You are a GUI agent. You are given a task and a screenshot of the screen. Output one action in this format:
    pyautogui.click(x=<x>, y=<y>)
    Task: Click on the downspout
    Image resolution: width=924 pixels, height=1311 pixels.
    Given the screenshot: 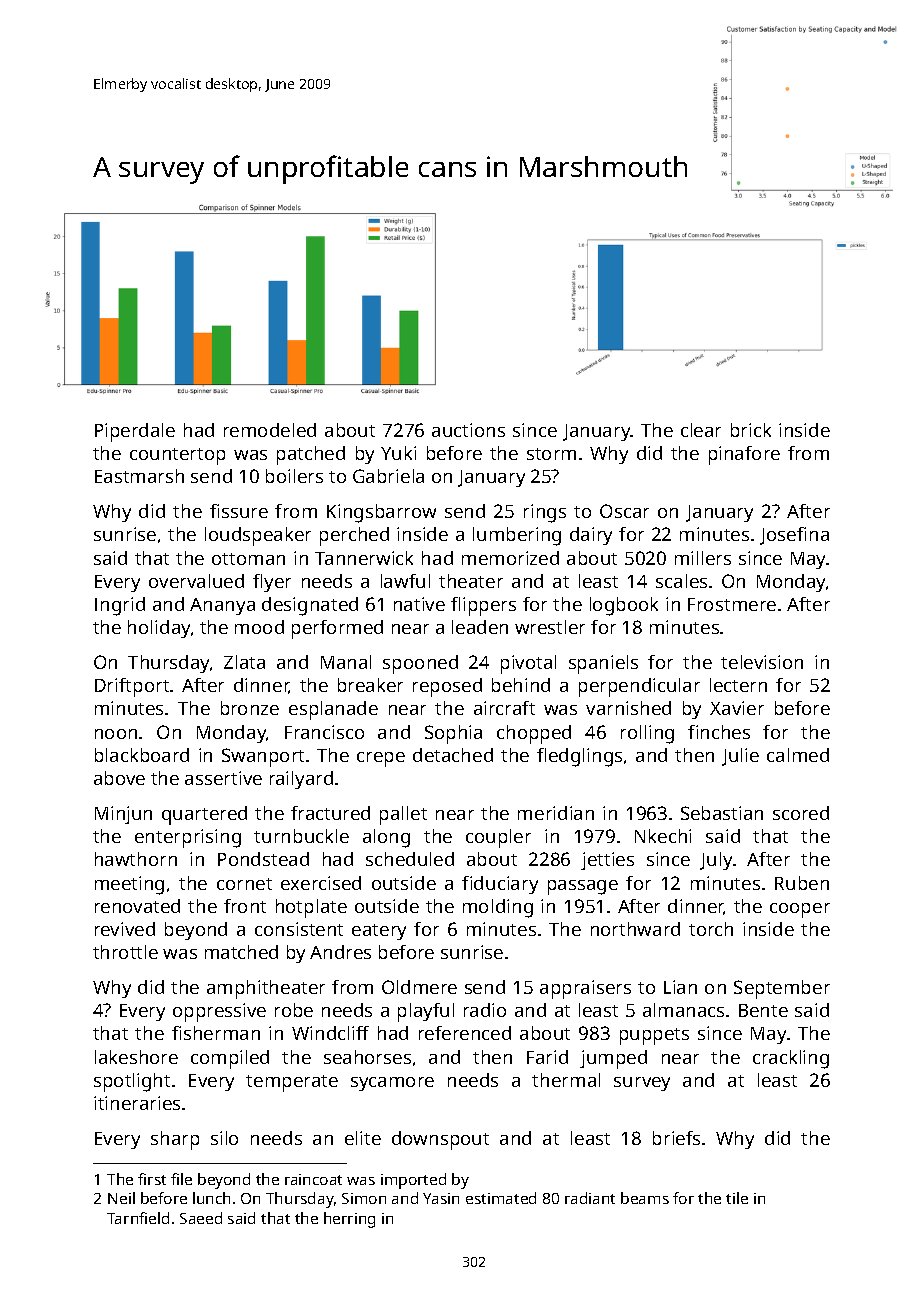 What is the action you would take?
    pyautogui.click(x=440, y=1140)
